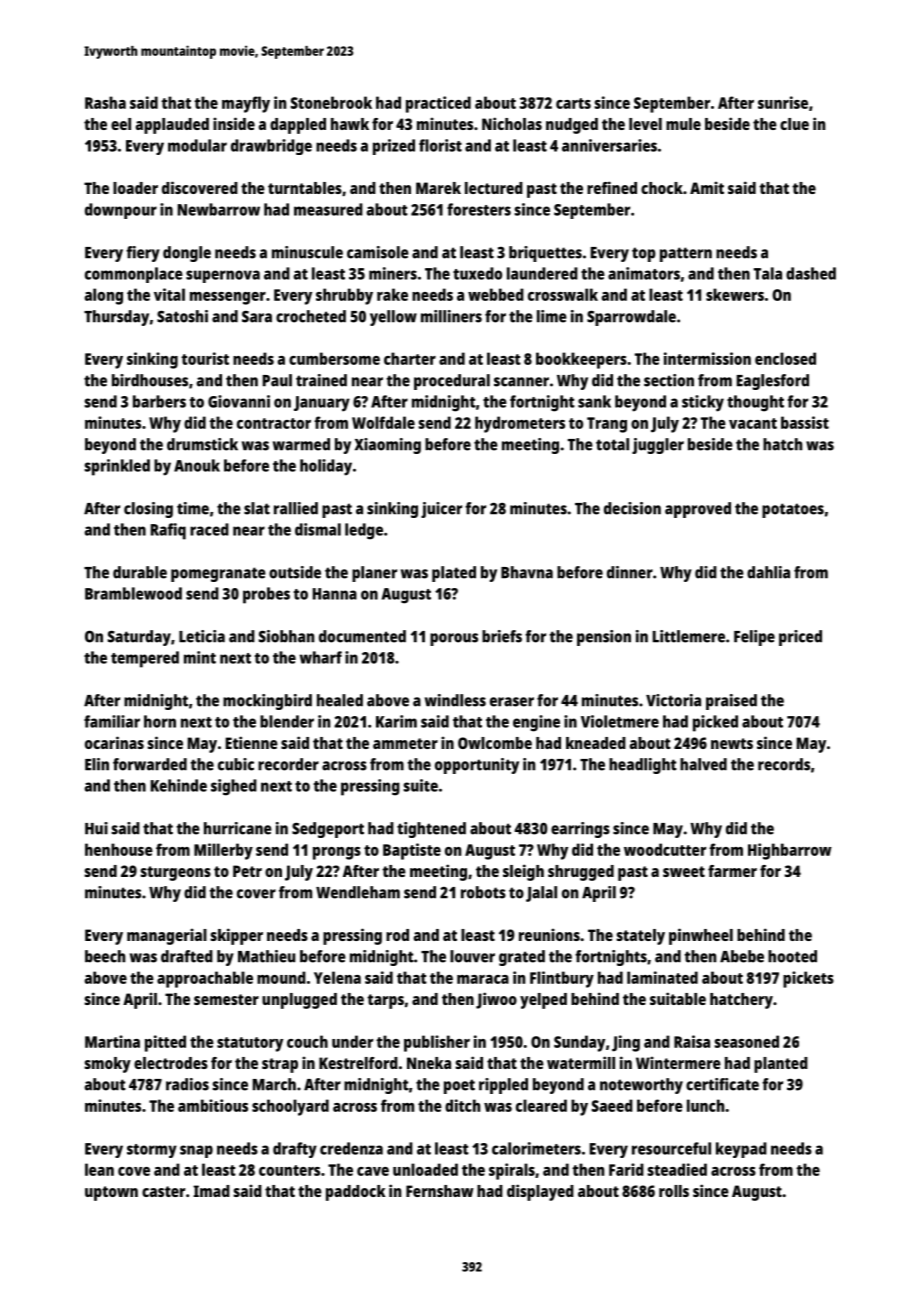  Describe the element at coordinates (211, 1191) in the image. I see `Imad` at that location.
